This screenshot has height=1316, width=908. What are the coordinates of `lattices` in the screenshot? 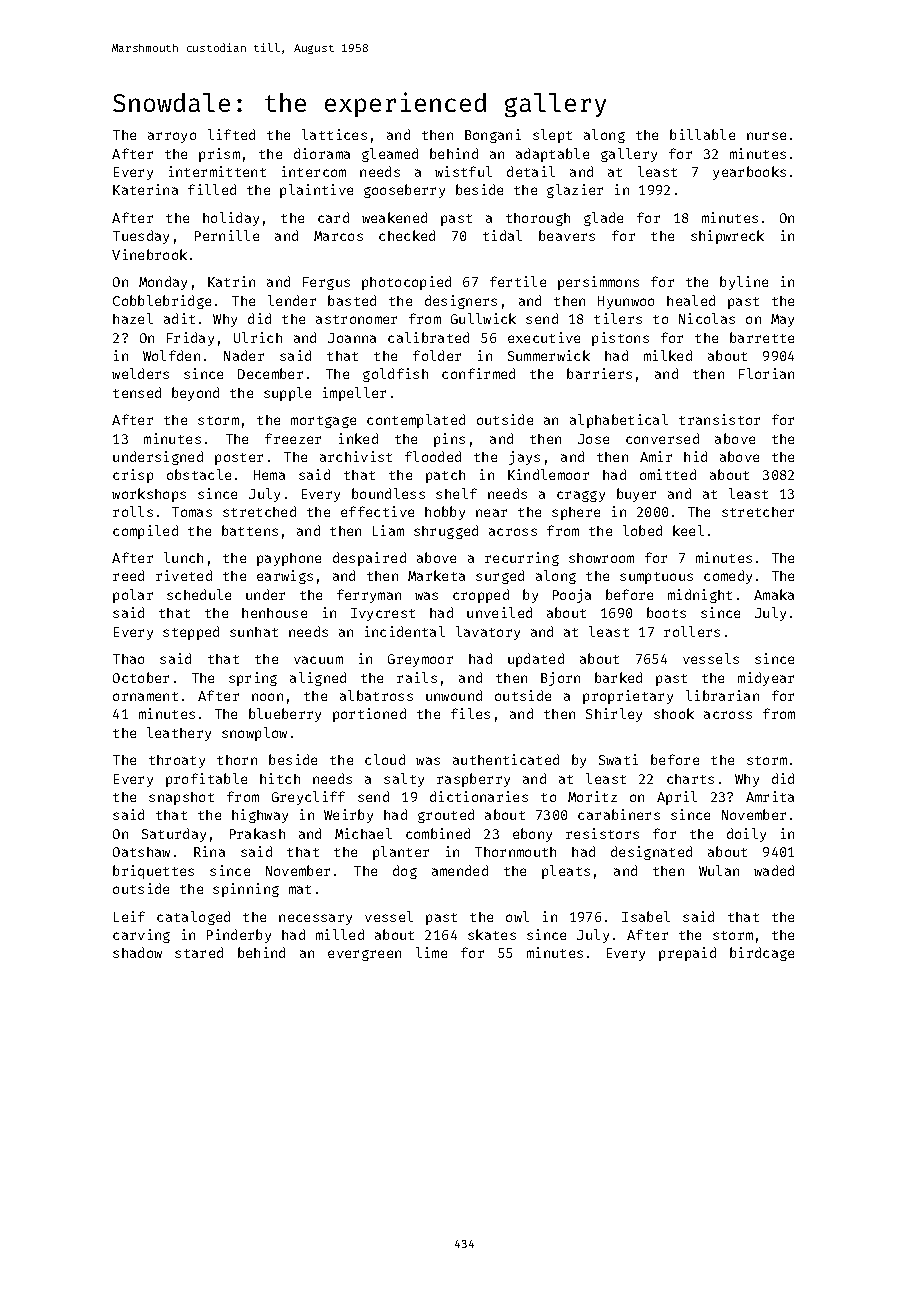 It's located at (334, 134).
